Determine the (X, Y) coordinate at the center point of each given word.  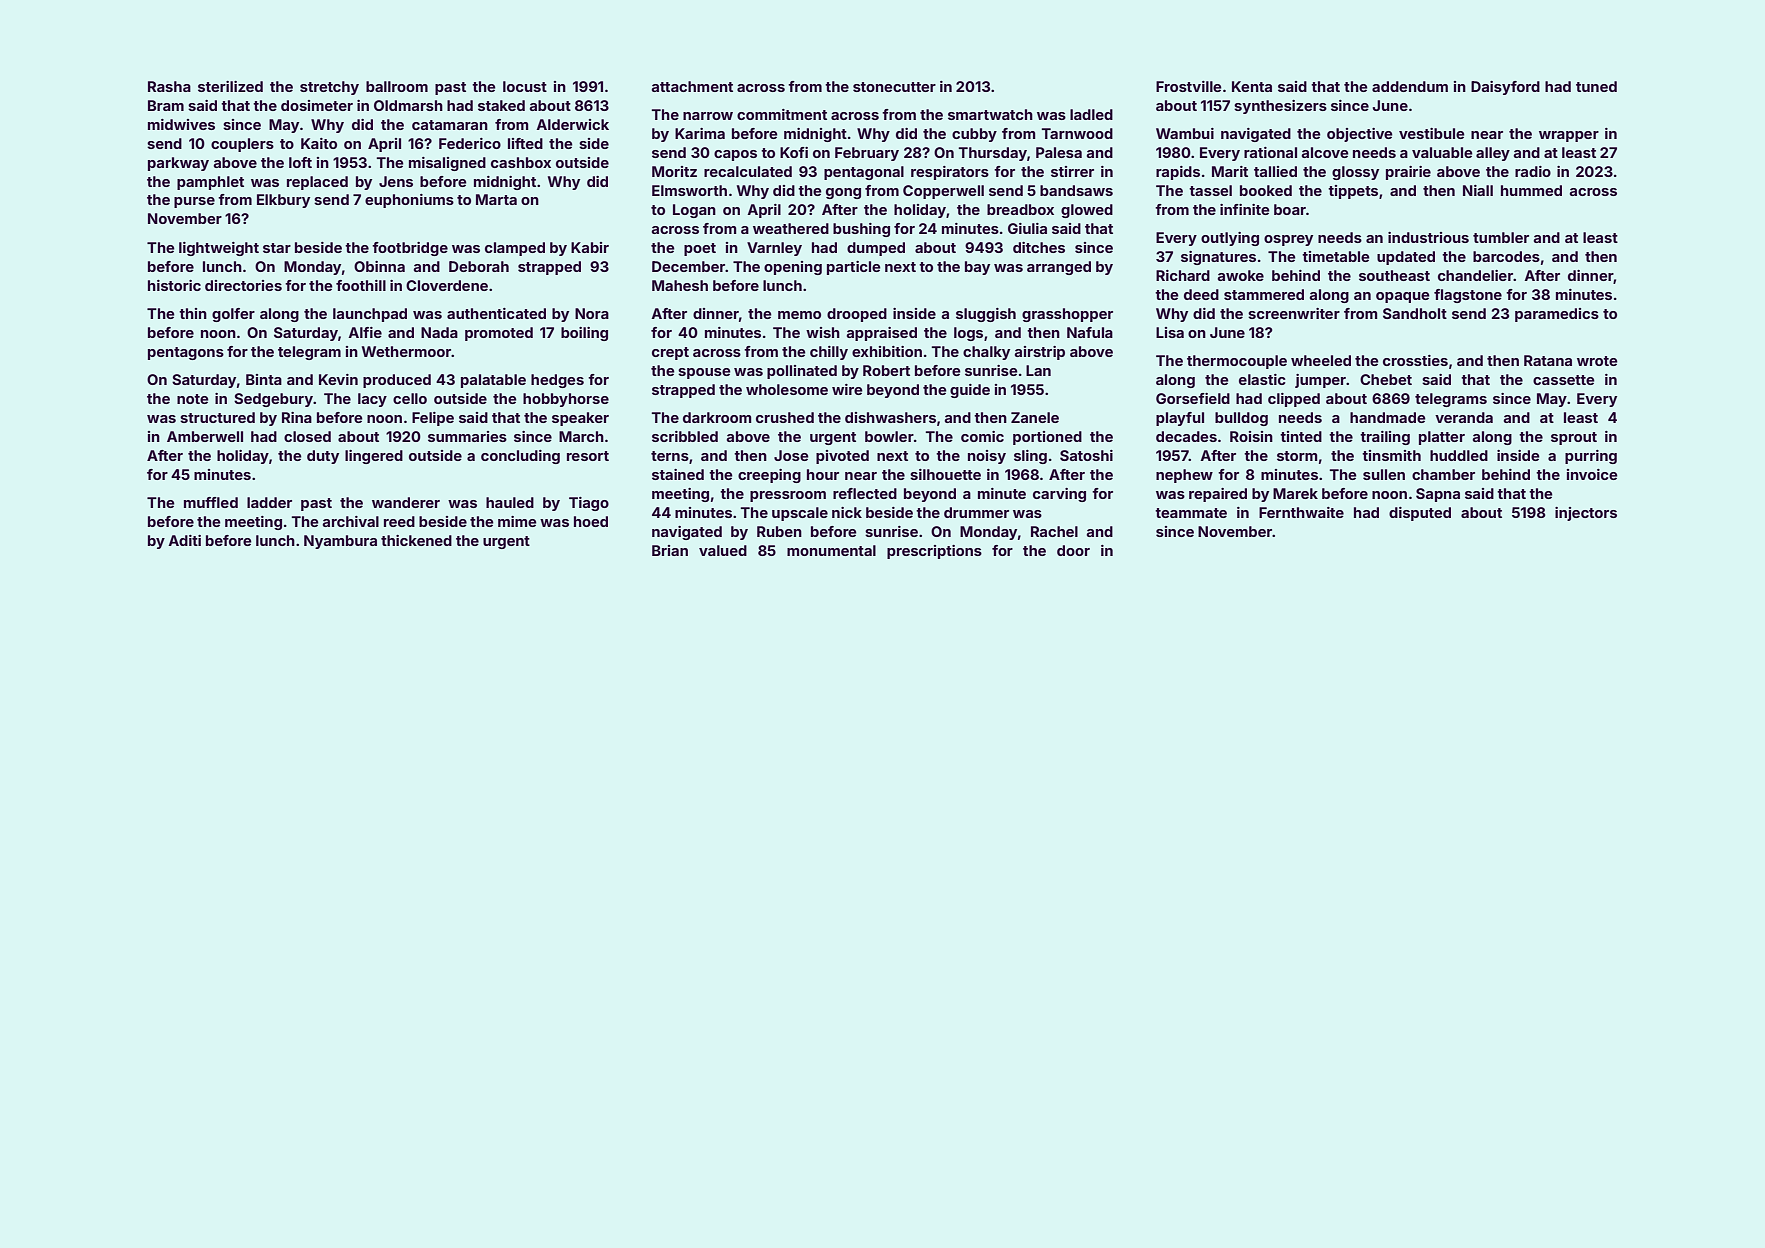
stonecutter (894, 87)
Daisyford (1505, 88)
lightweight (219, 249)
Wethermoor (407, 351)
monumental (831, 550)
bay (977, 268)
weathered (791, 228)
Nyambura (340, 542)
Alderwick (572, 124)
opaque (1403, 297)
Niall (1478, 190)
